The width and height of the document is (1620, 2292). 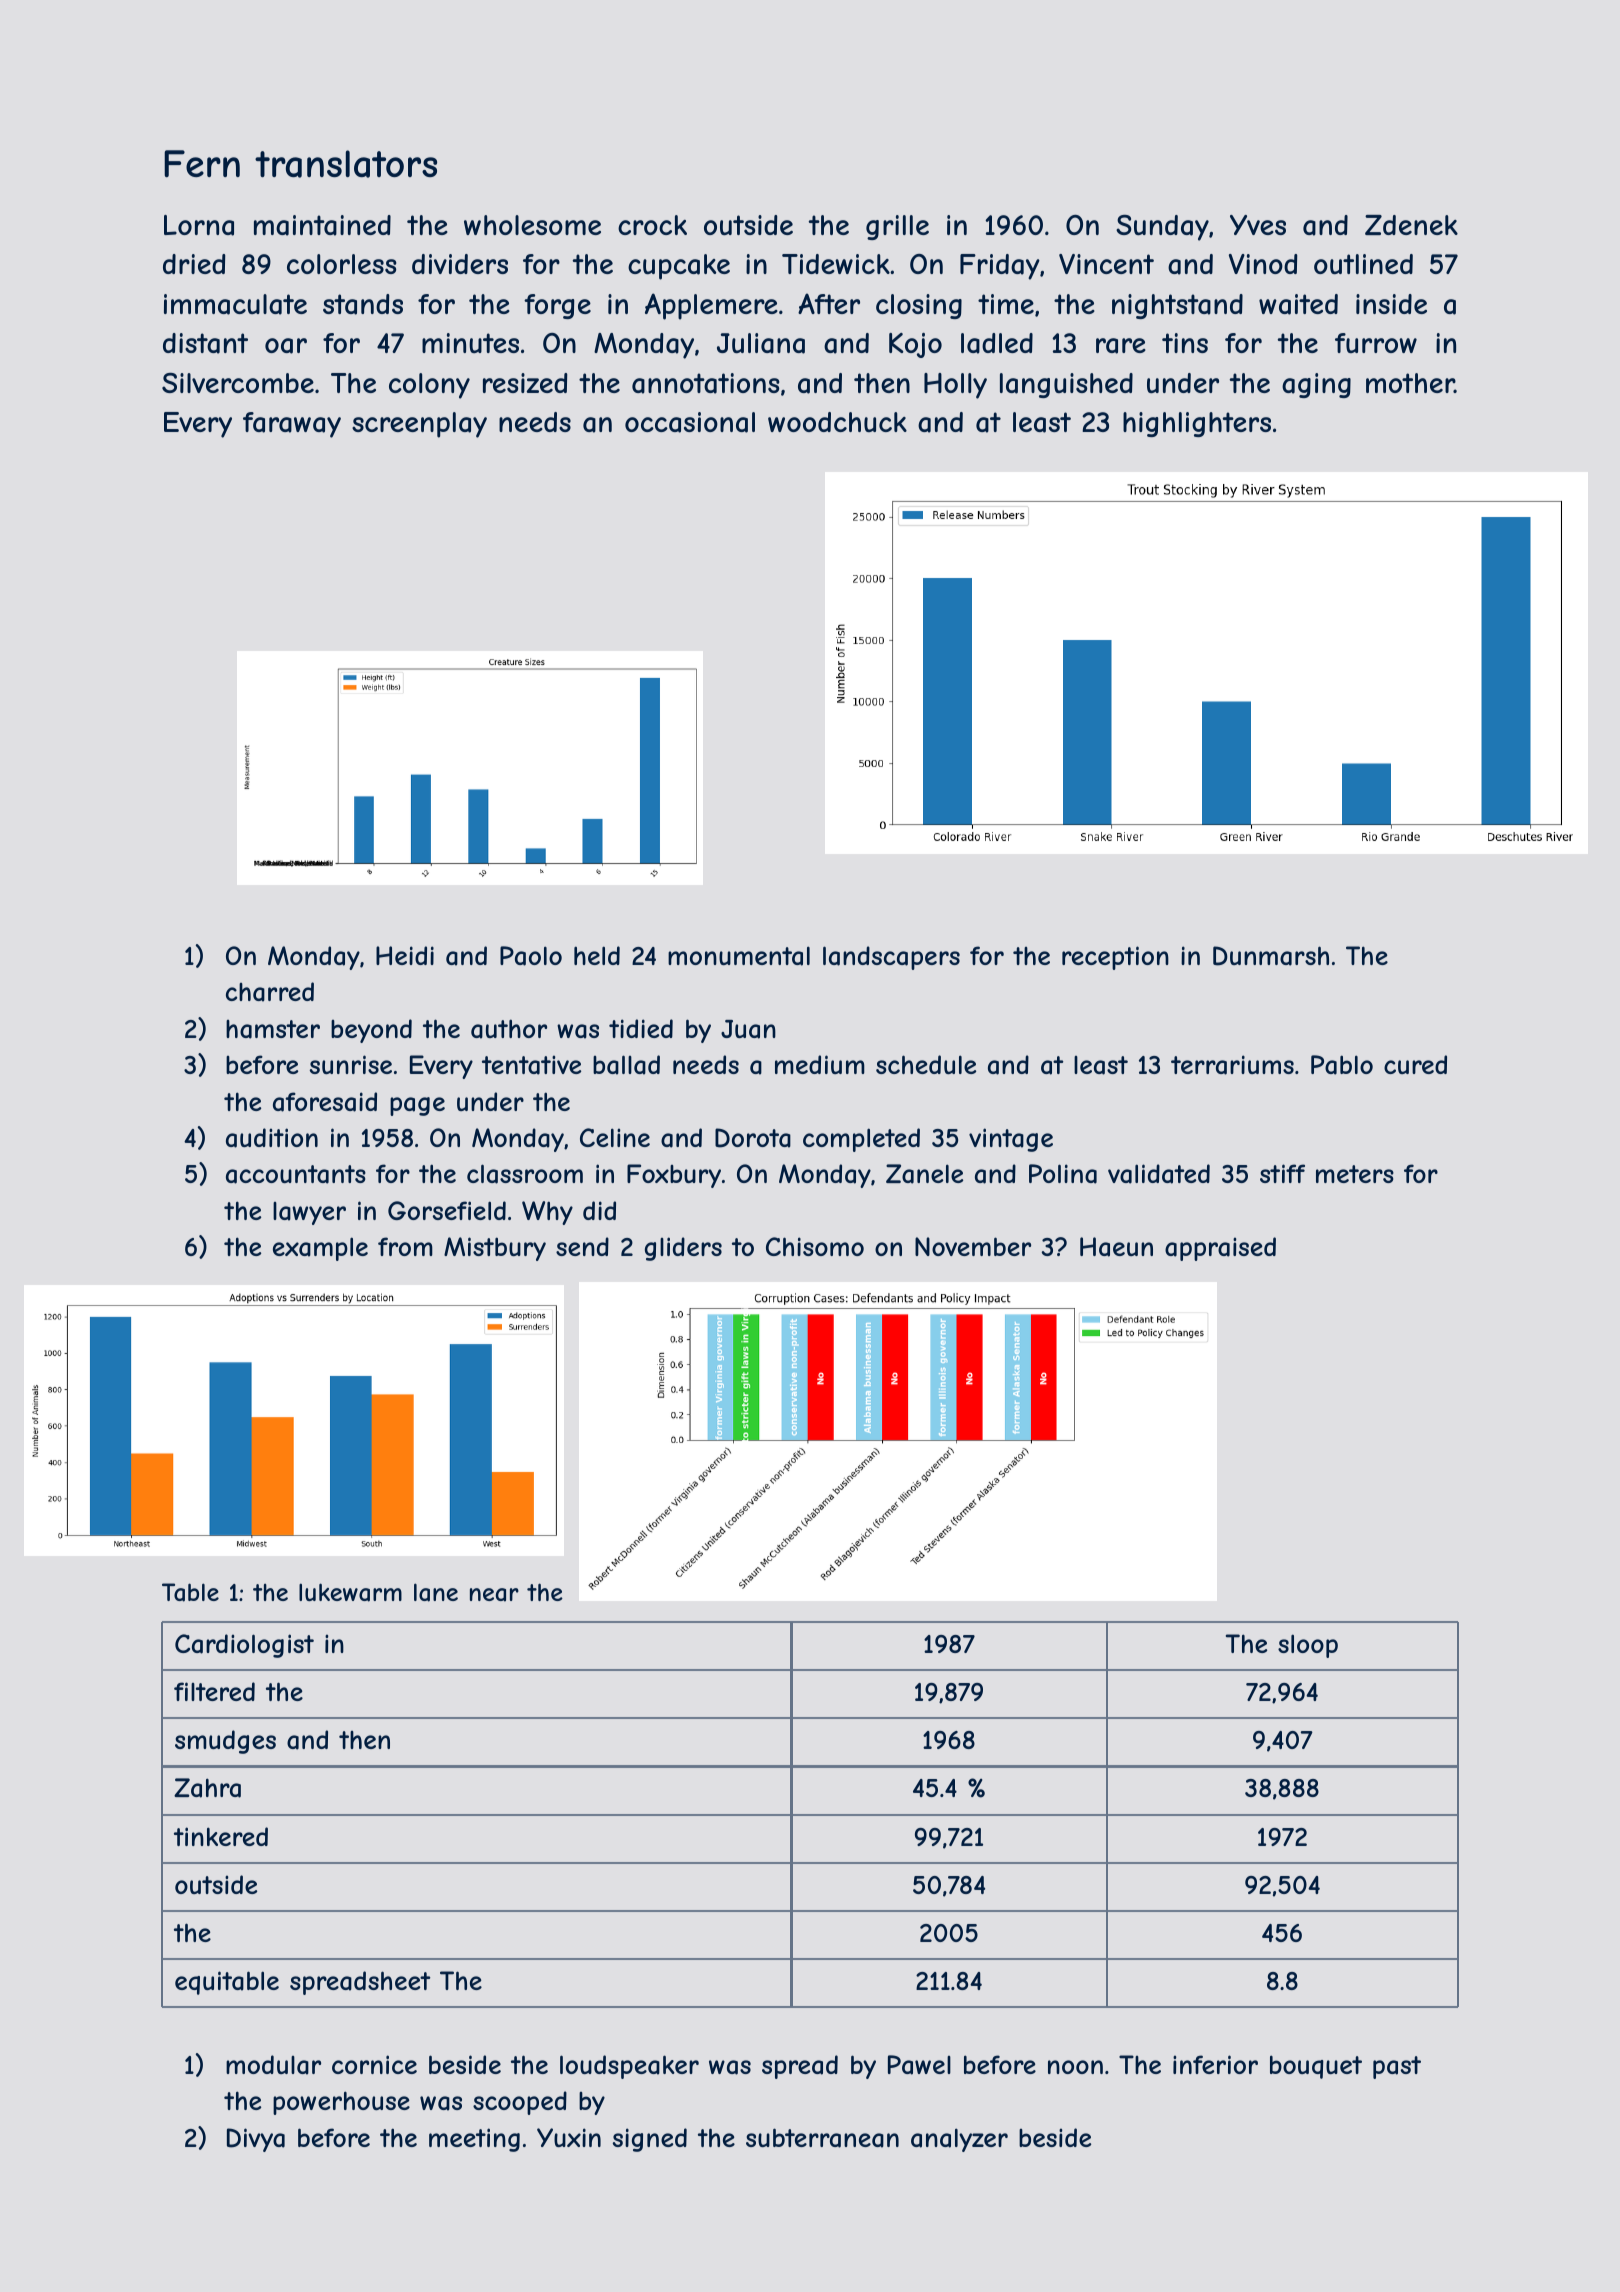 What do you see at coordinates (959, 2140) in the document?
I see `analyzer` at bounding box center [959, 2140].
